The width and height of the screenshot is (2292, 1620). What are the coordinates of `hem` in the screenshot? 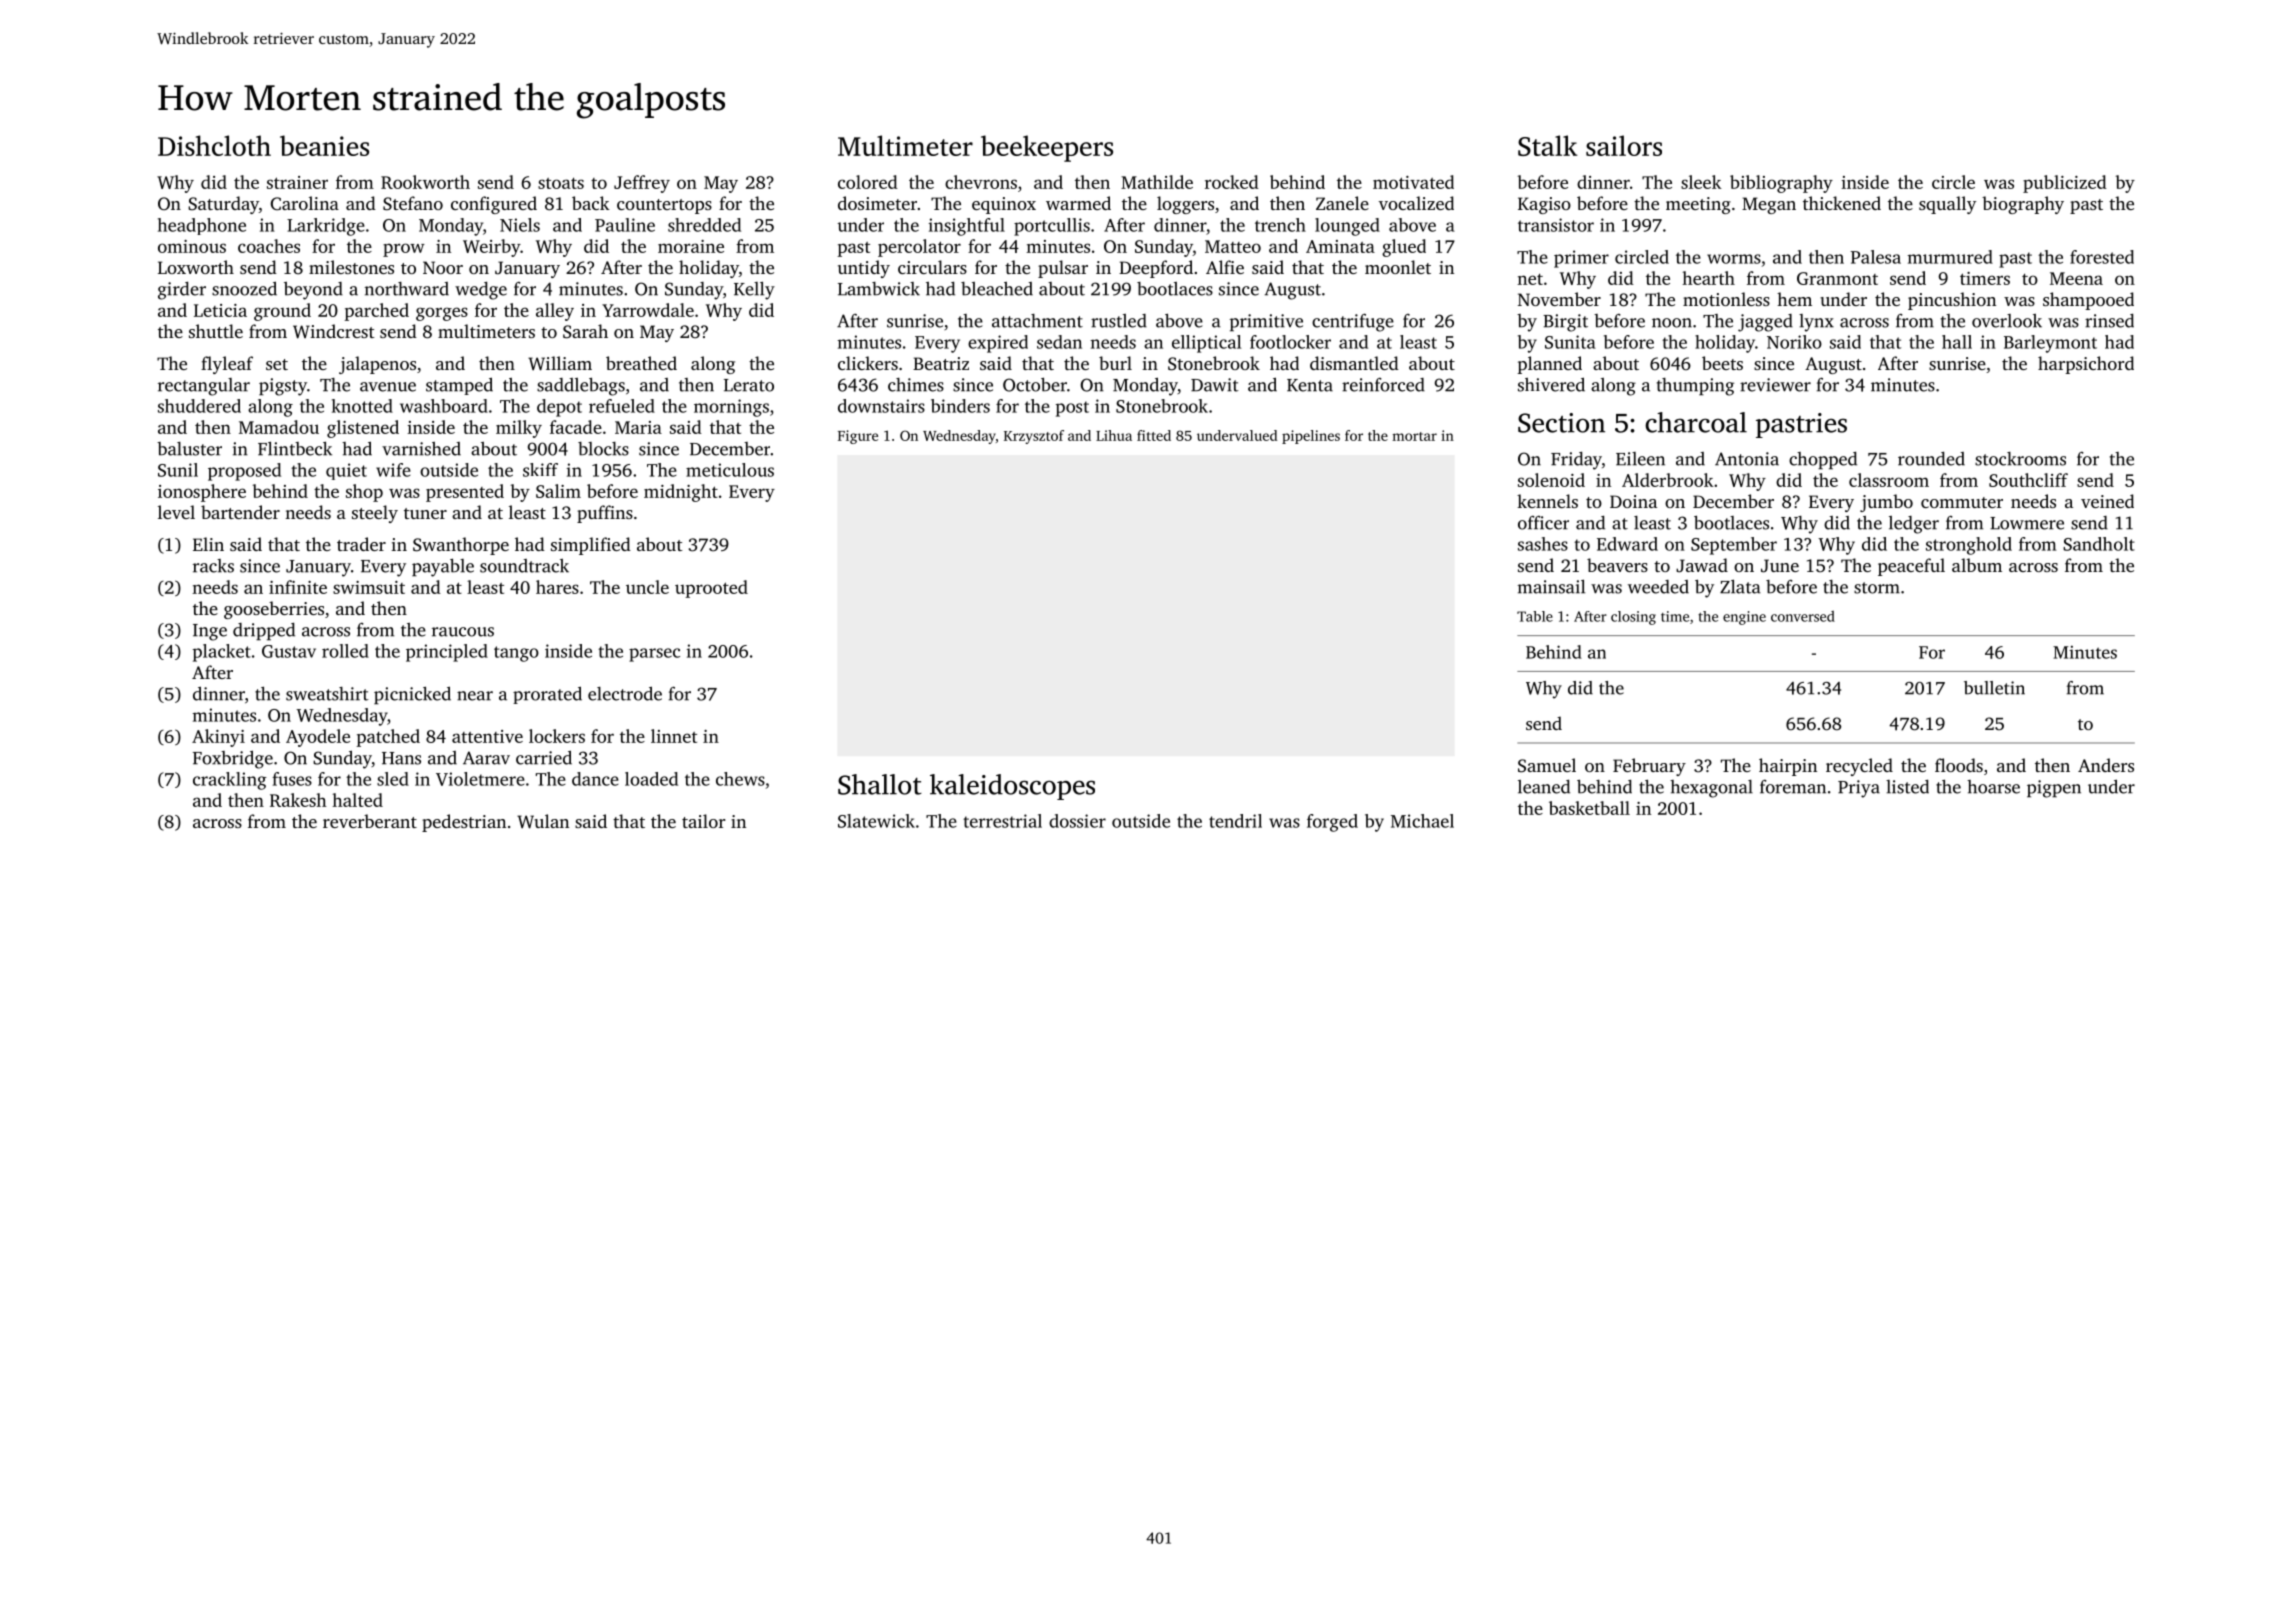 It's located at (1794, 299).
